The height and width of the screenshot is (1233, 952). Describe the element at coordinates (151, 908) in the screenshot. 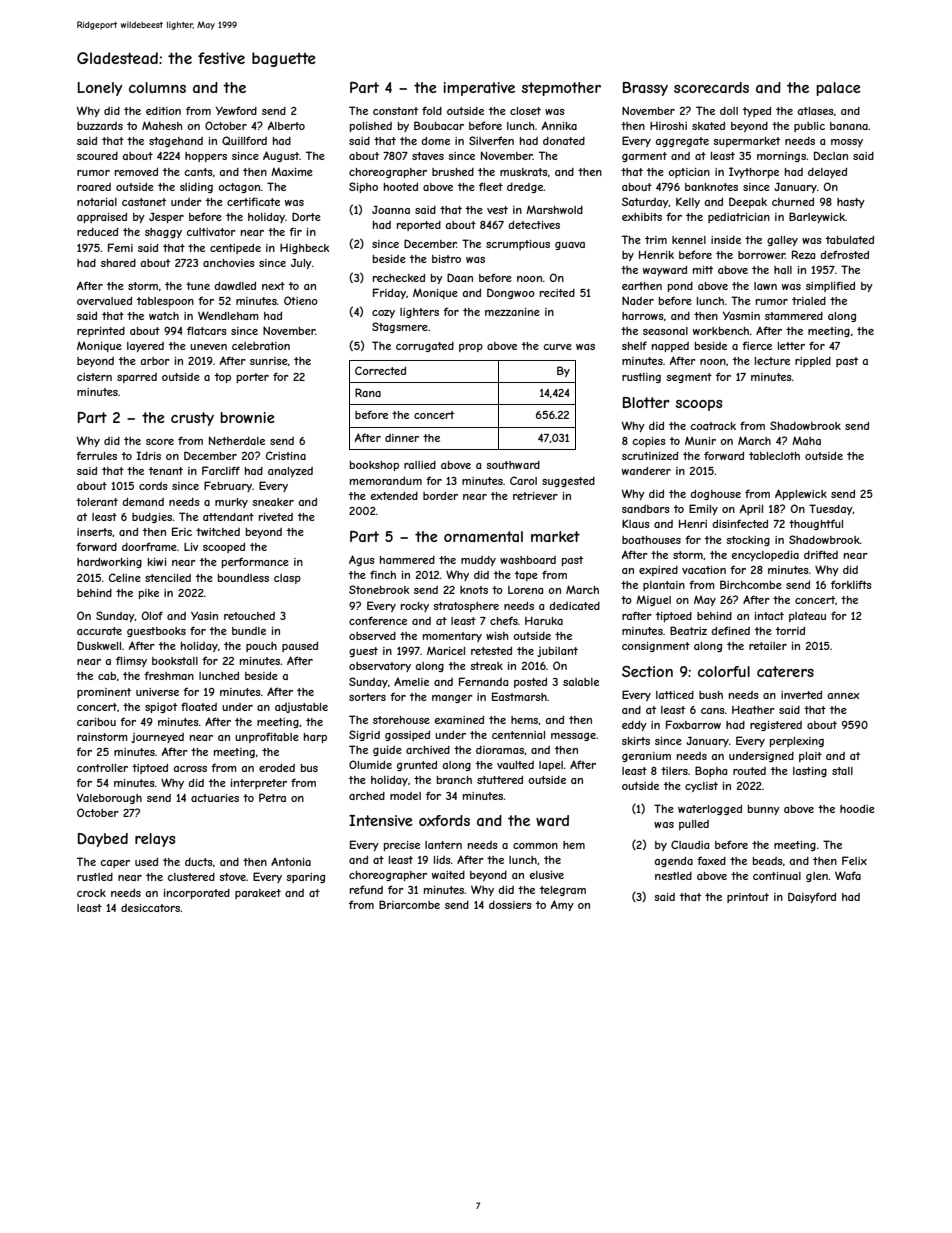

I see `desiccators` at that location.
